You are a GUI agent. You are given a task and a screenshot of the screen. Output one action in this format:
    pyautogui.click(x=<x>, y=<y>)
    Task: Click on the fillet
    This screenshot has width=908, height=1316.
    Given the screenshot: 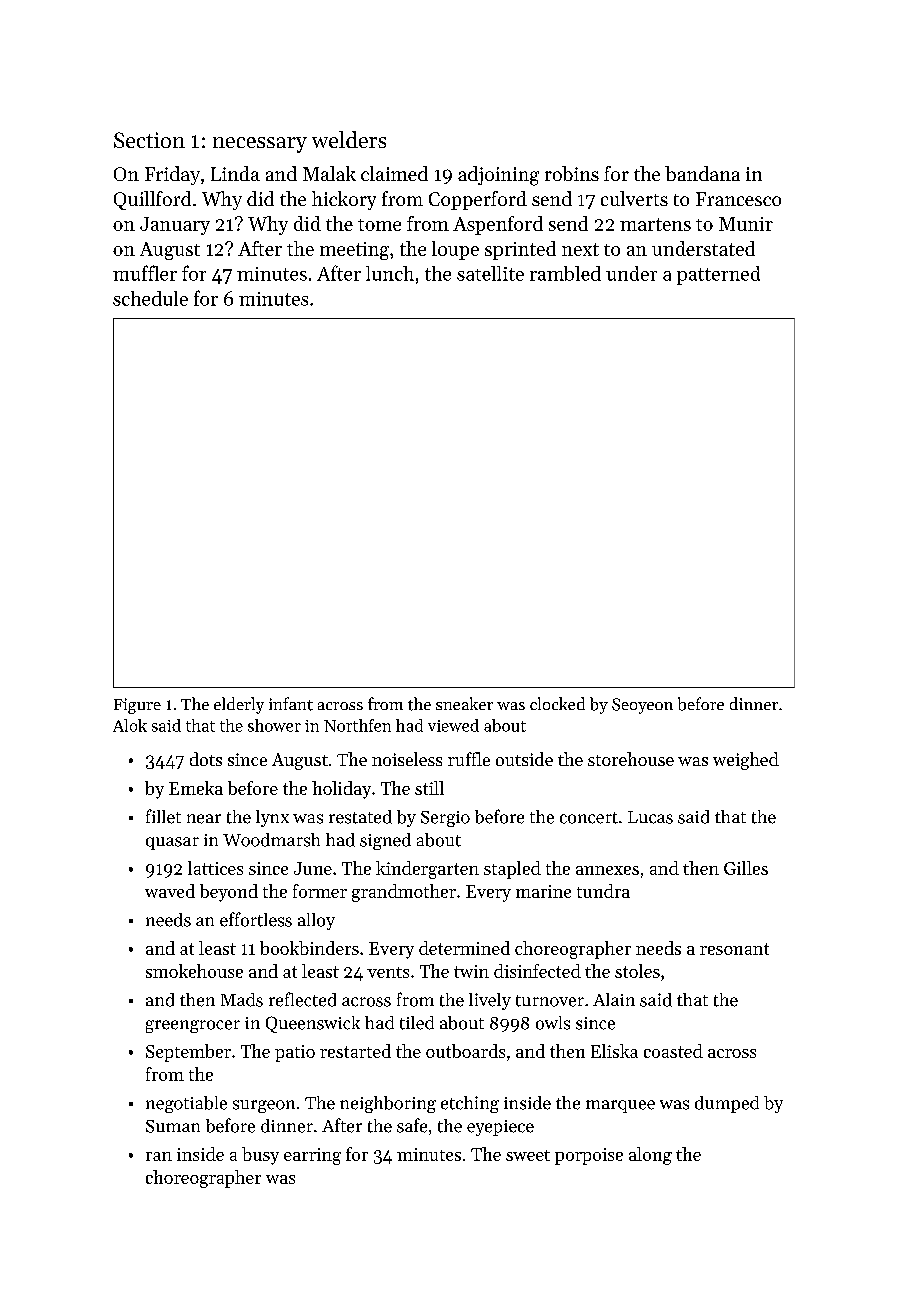 What is the action you would take?
    pyautogui.click(x=163, y=816)
